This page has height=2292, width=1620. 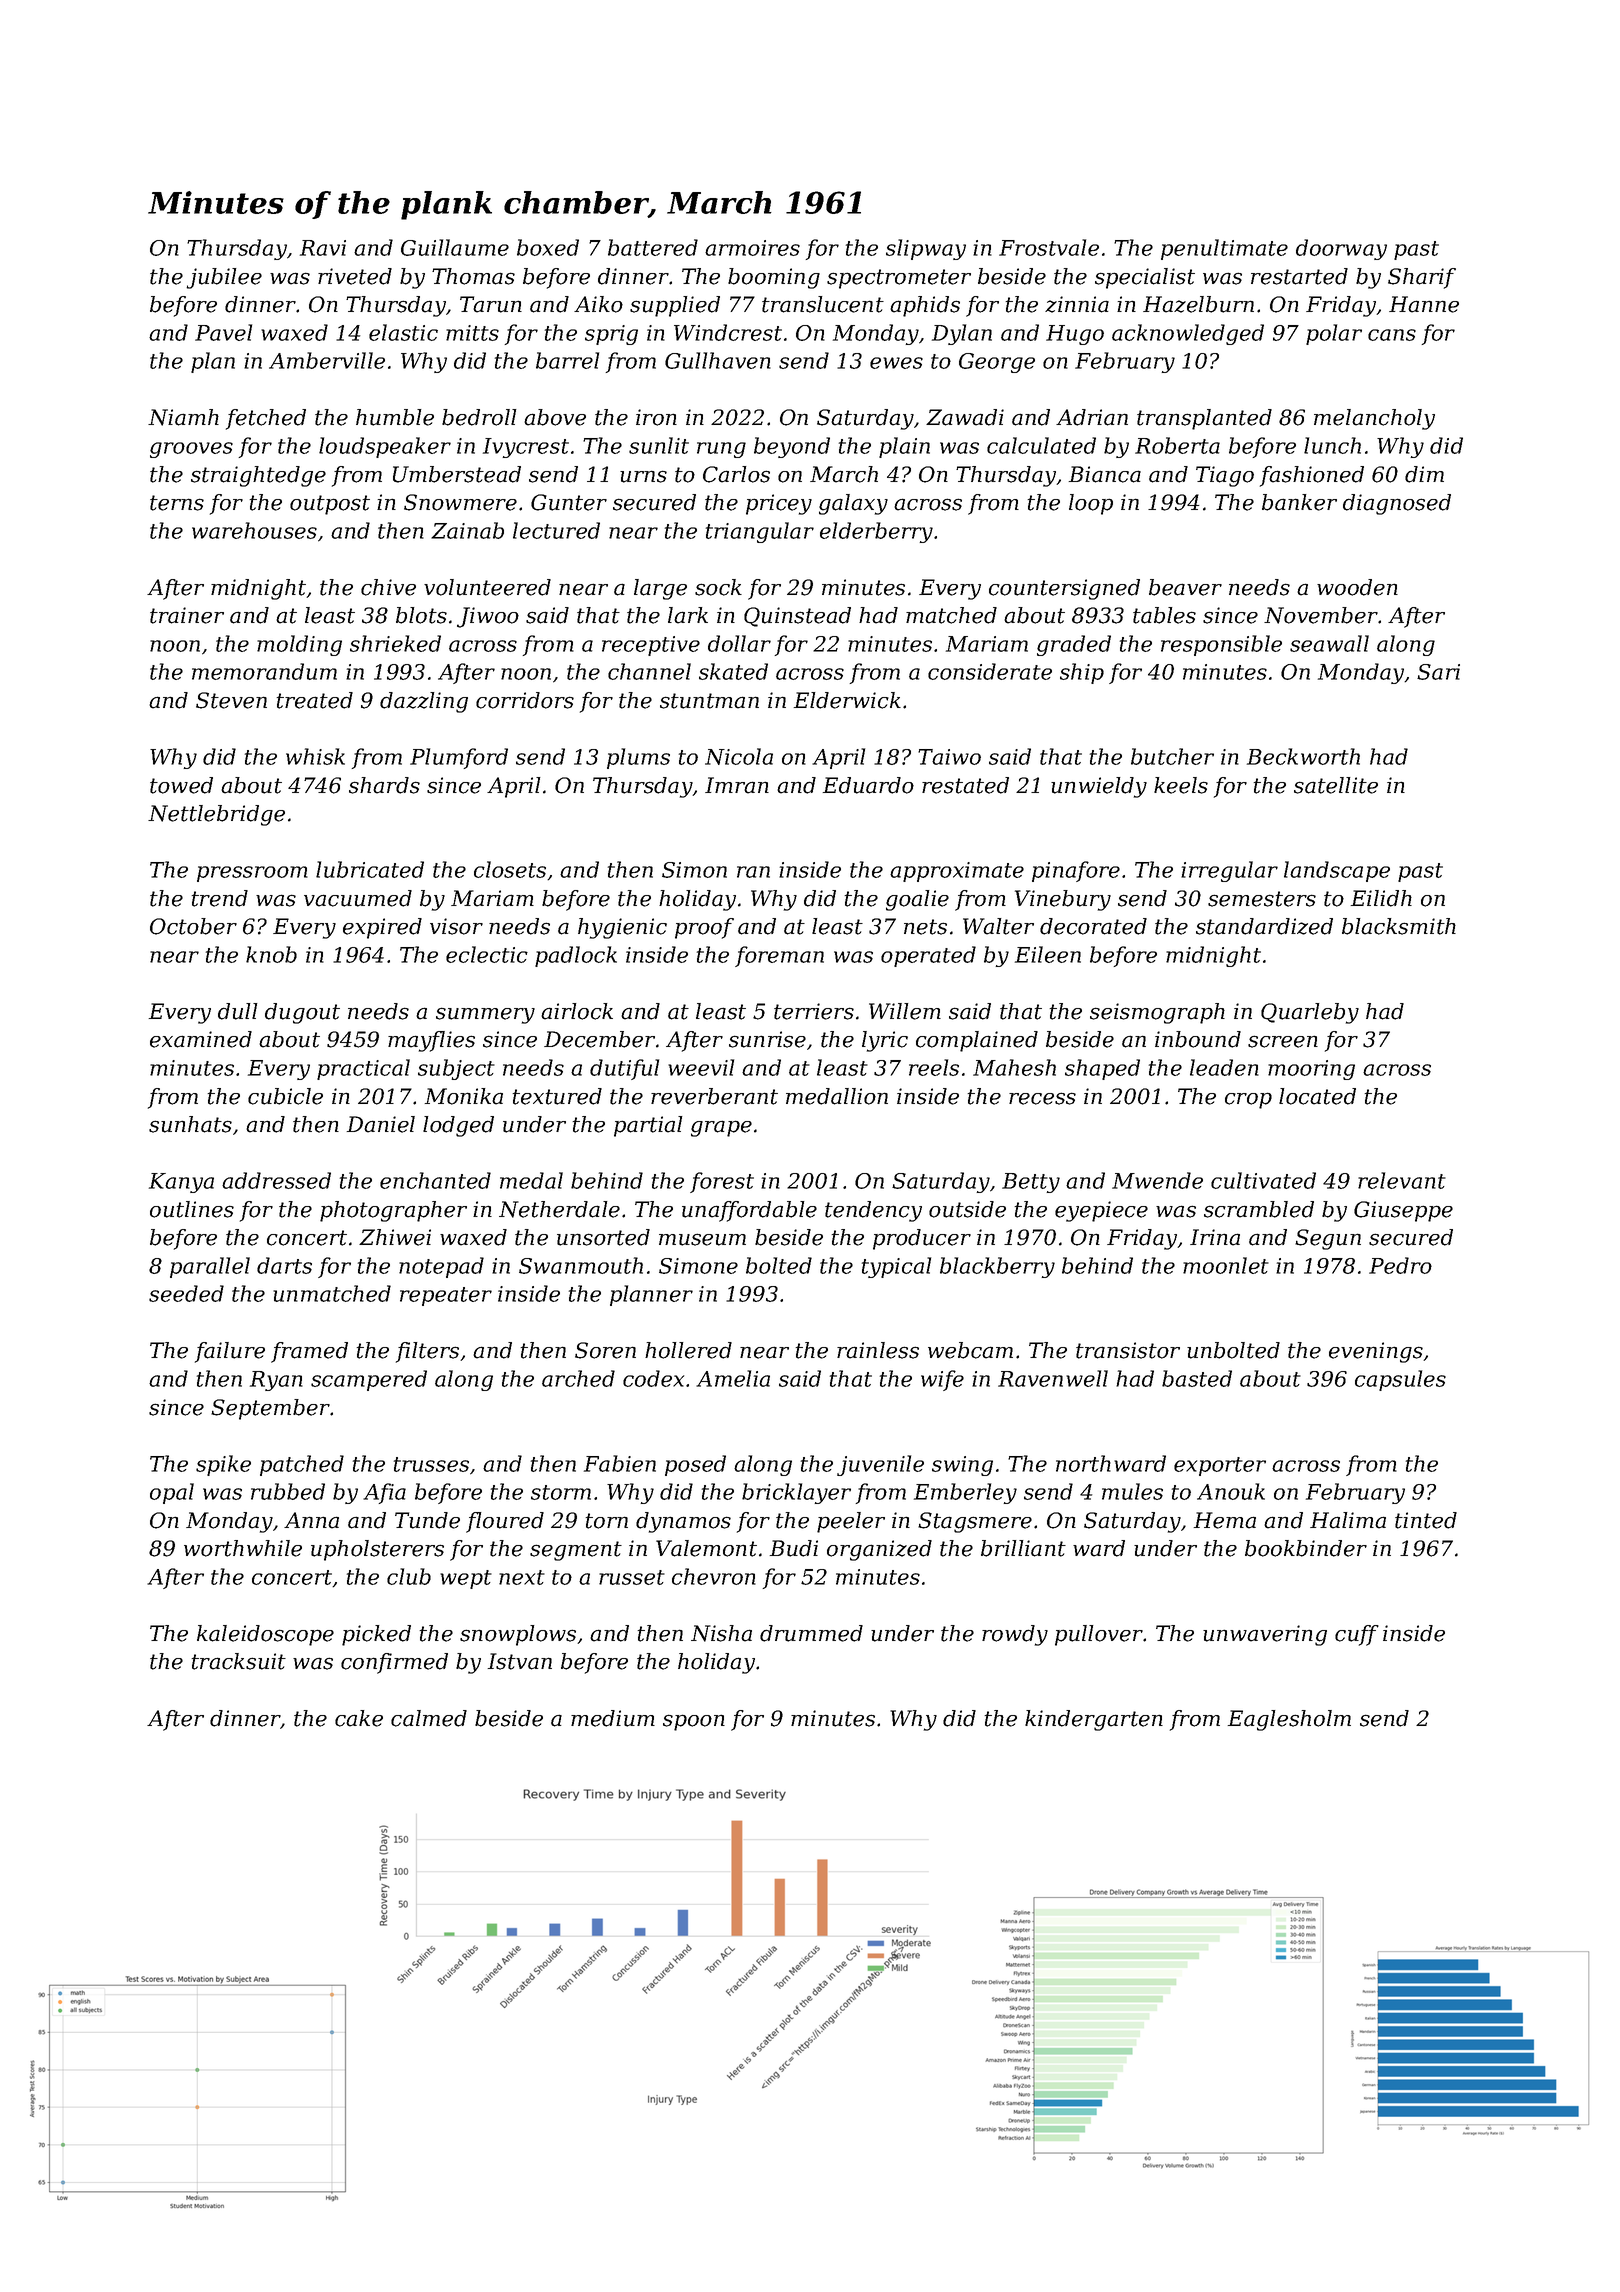 I want to click on Giuseppe, so click(x=1403, y=1211).
